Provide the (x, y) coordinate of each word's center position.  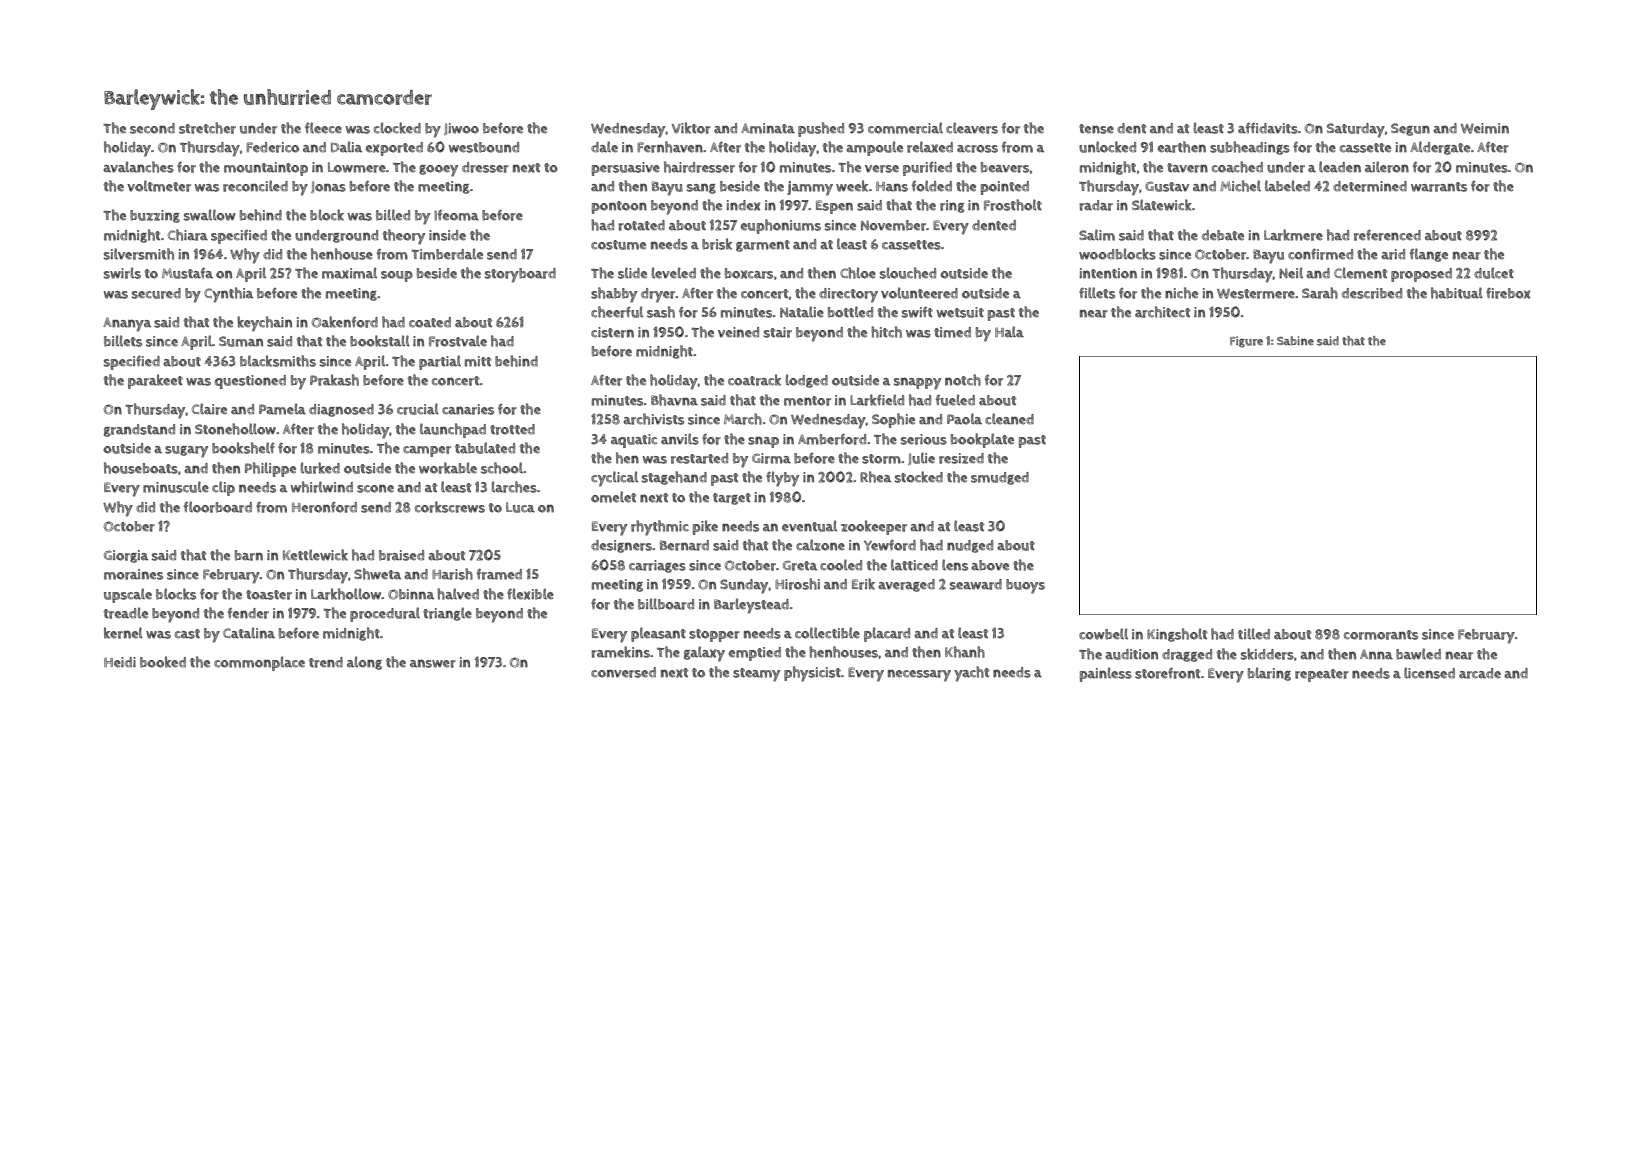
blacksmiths (278, 361)
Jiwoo (461, 129)
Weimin (1485, 128)
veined (738, 332)
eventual (809, 526)
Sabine (1295, 341)
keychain (264, 324)
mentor (807, 401)
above (990, 565)
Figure (1246, 342)
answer (433, 663)
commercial (905, 128)
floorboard (218, 507)
